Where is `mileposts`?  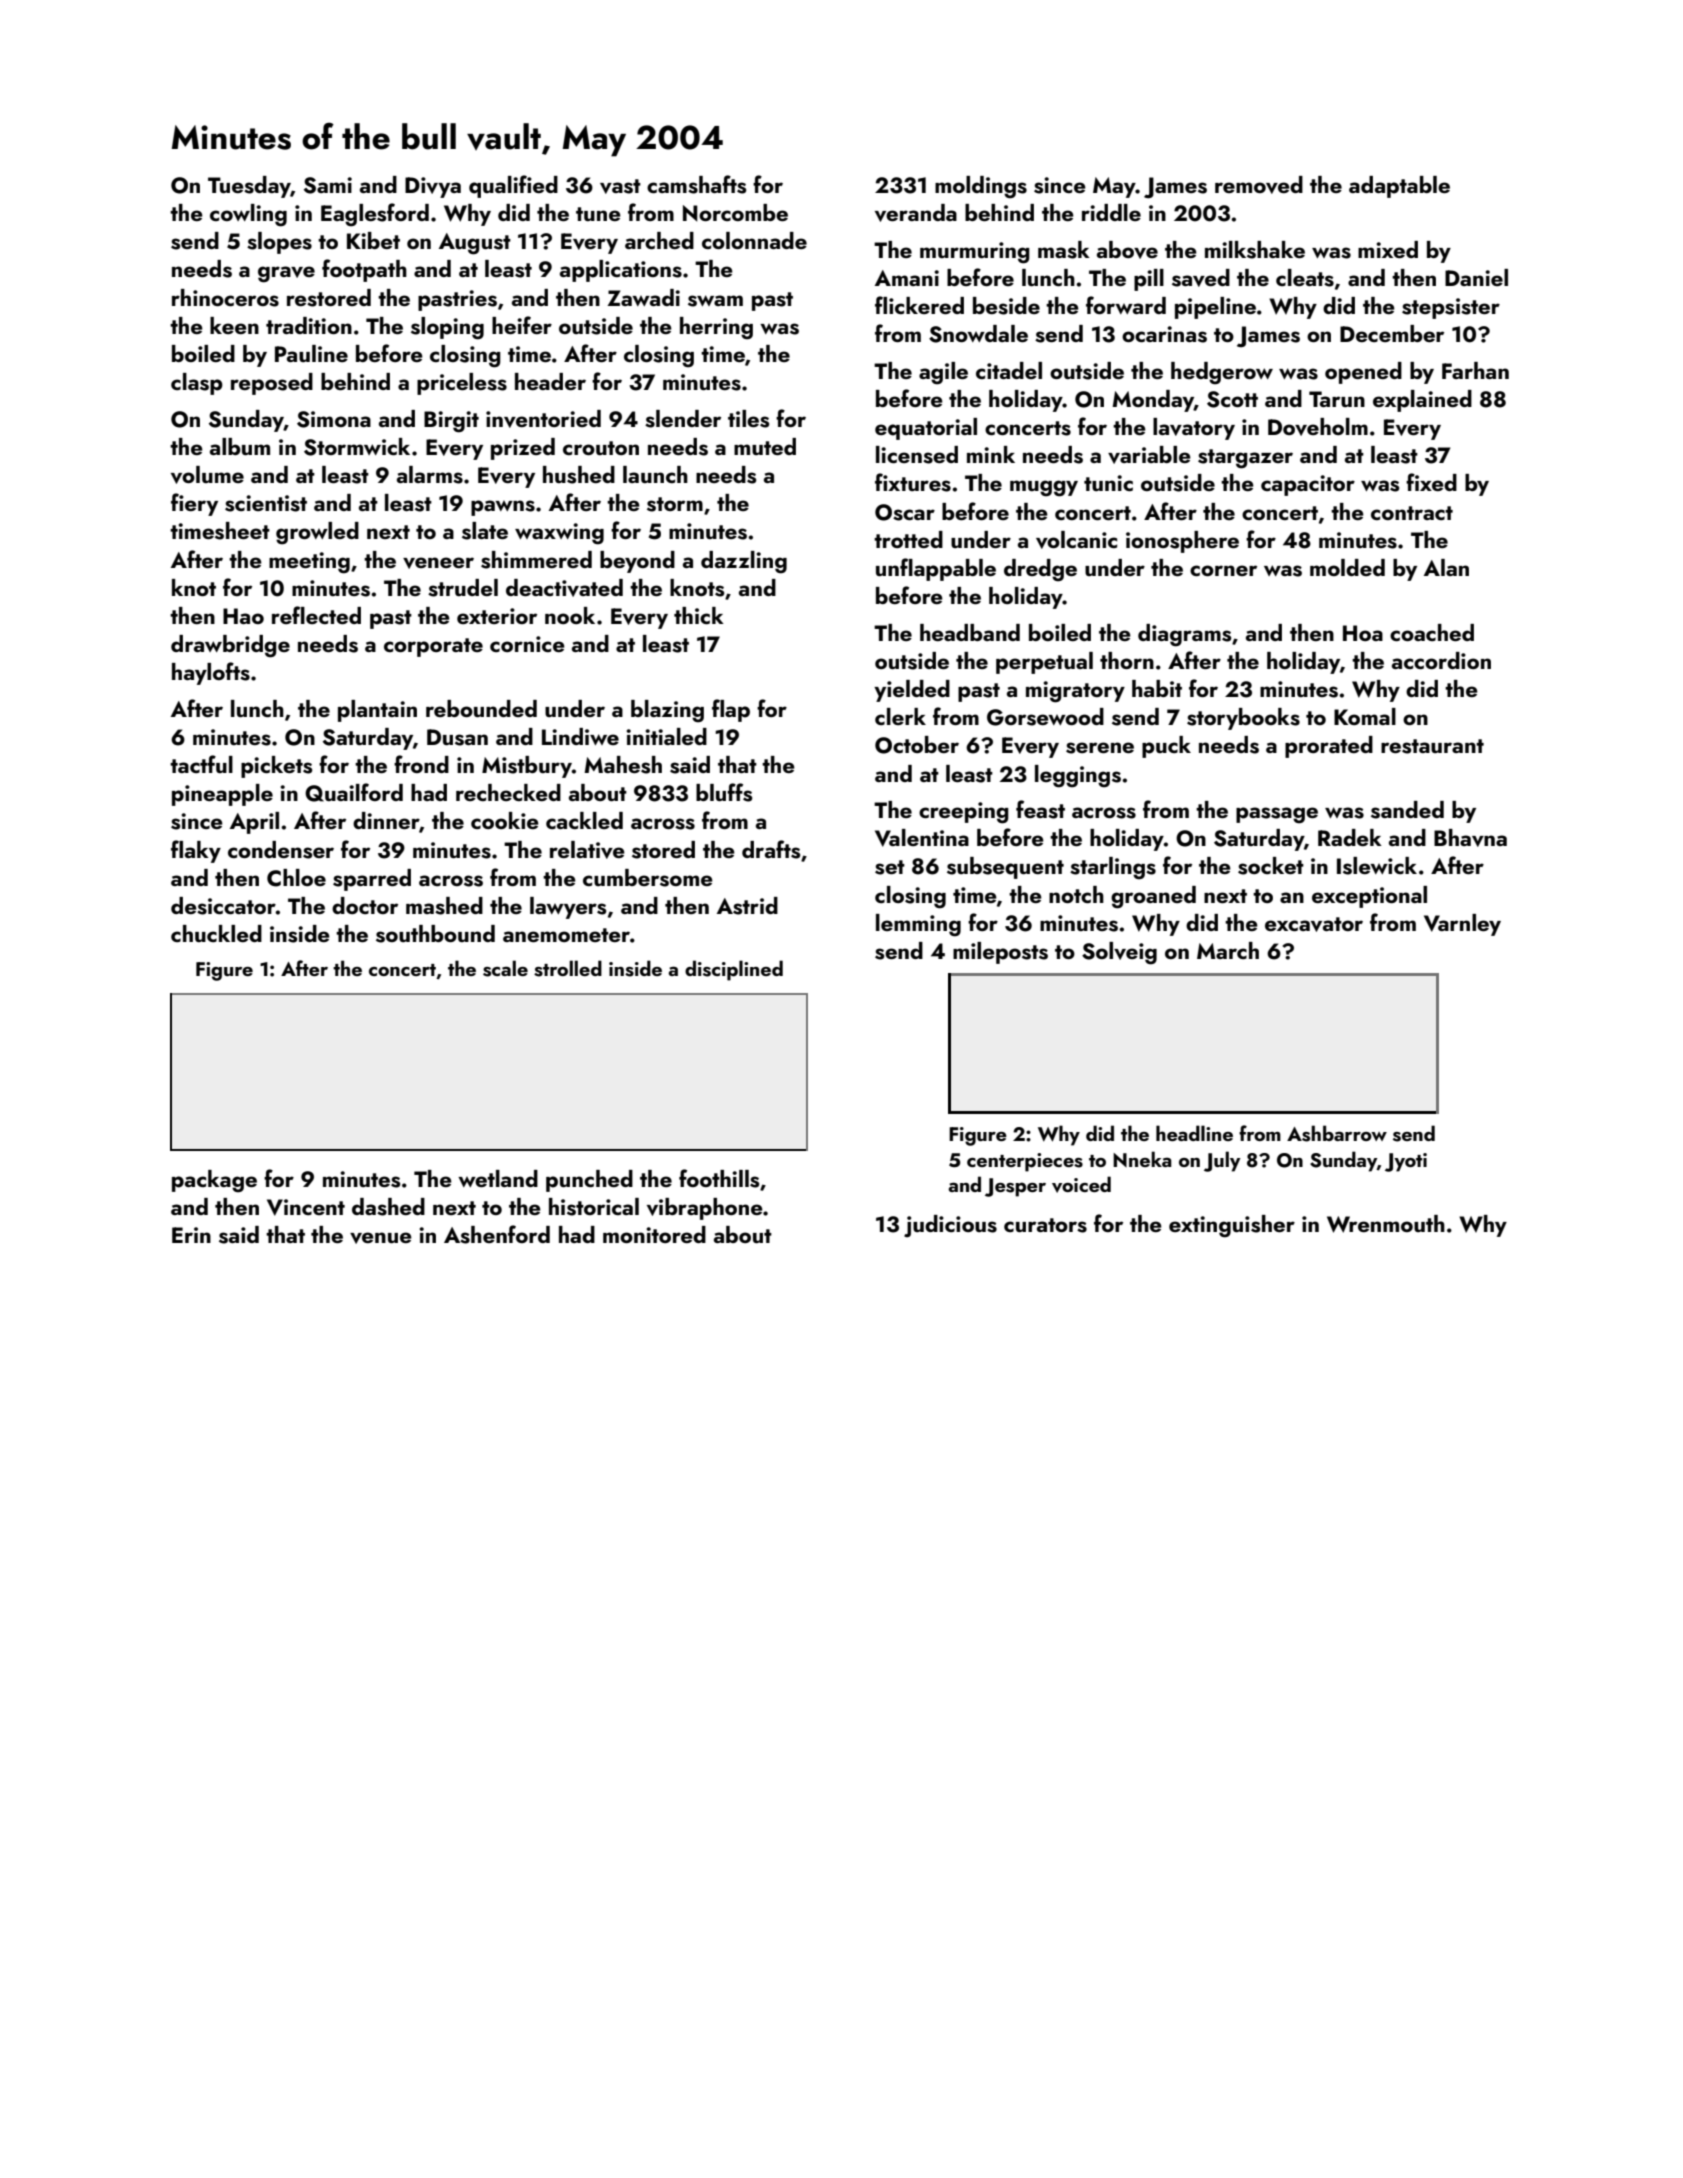 mileposts is located at coordinates (1000, 953).
